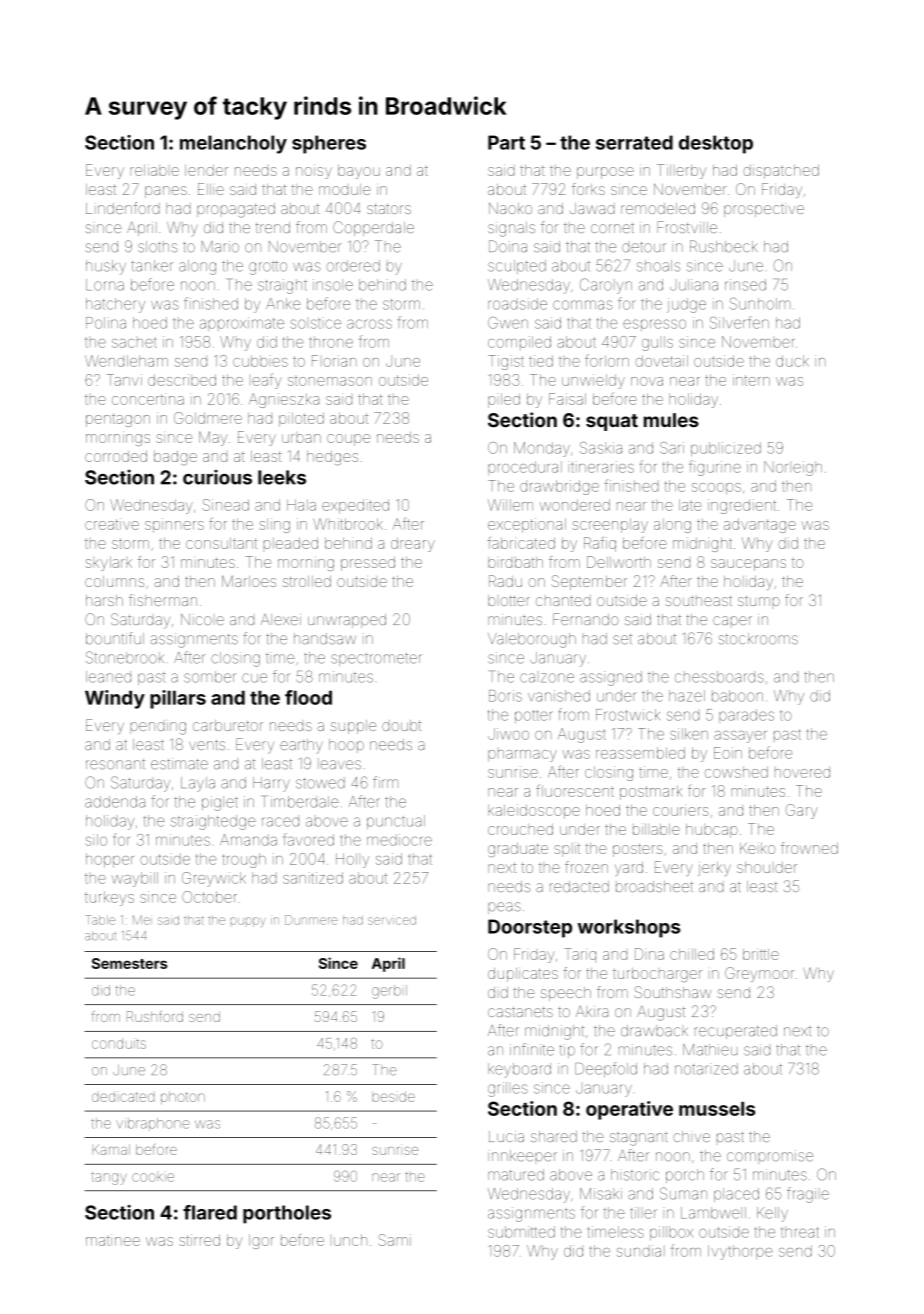 Image resolution: width=924 pixels, height=1314 pixels. Describe the element at coordinates (809, 848) in the document. I see `frowned` at that location.
